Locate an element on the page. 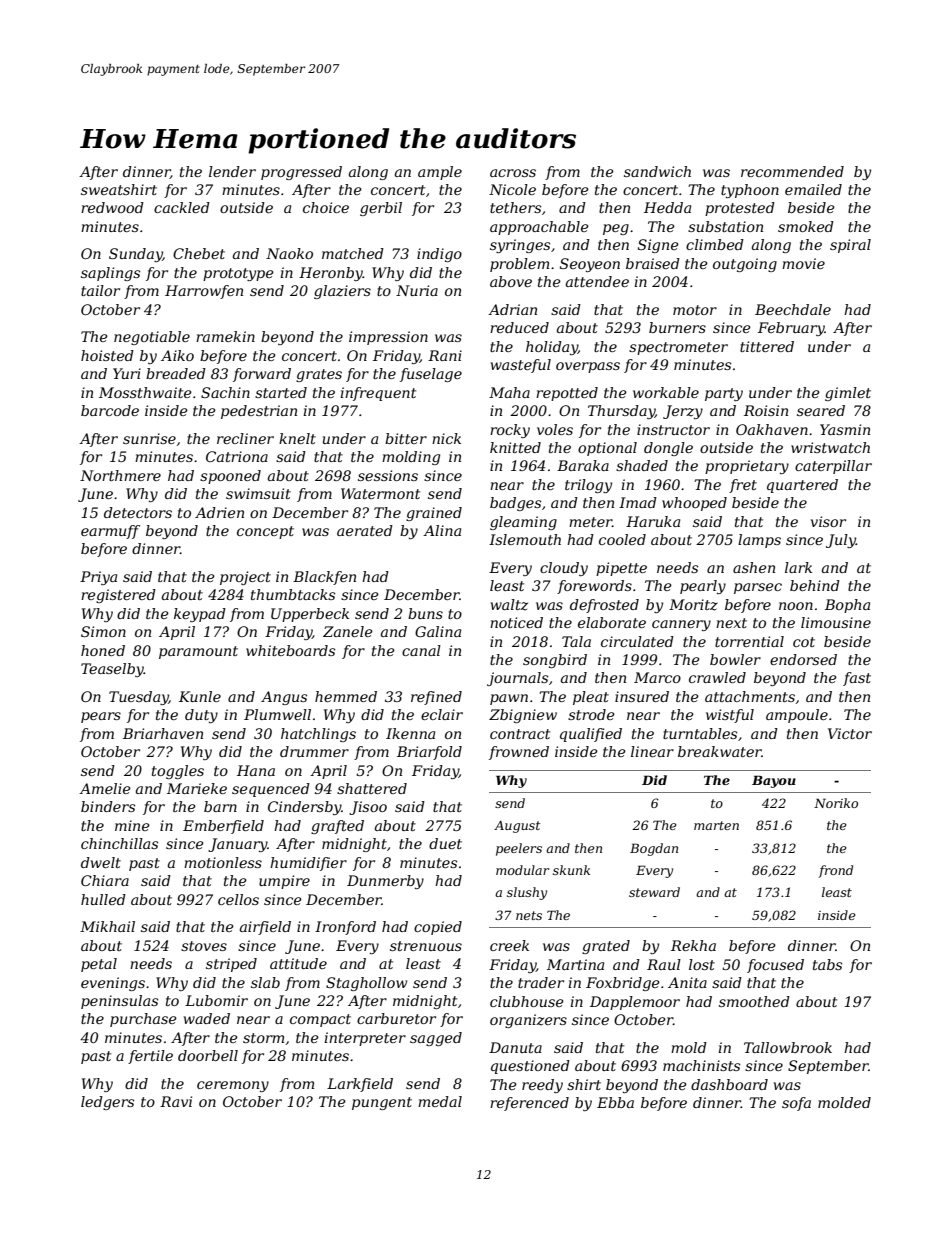  peg is located at coordinates (616, 229).
